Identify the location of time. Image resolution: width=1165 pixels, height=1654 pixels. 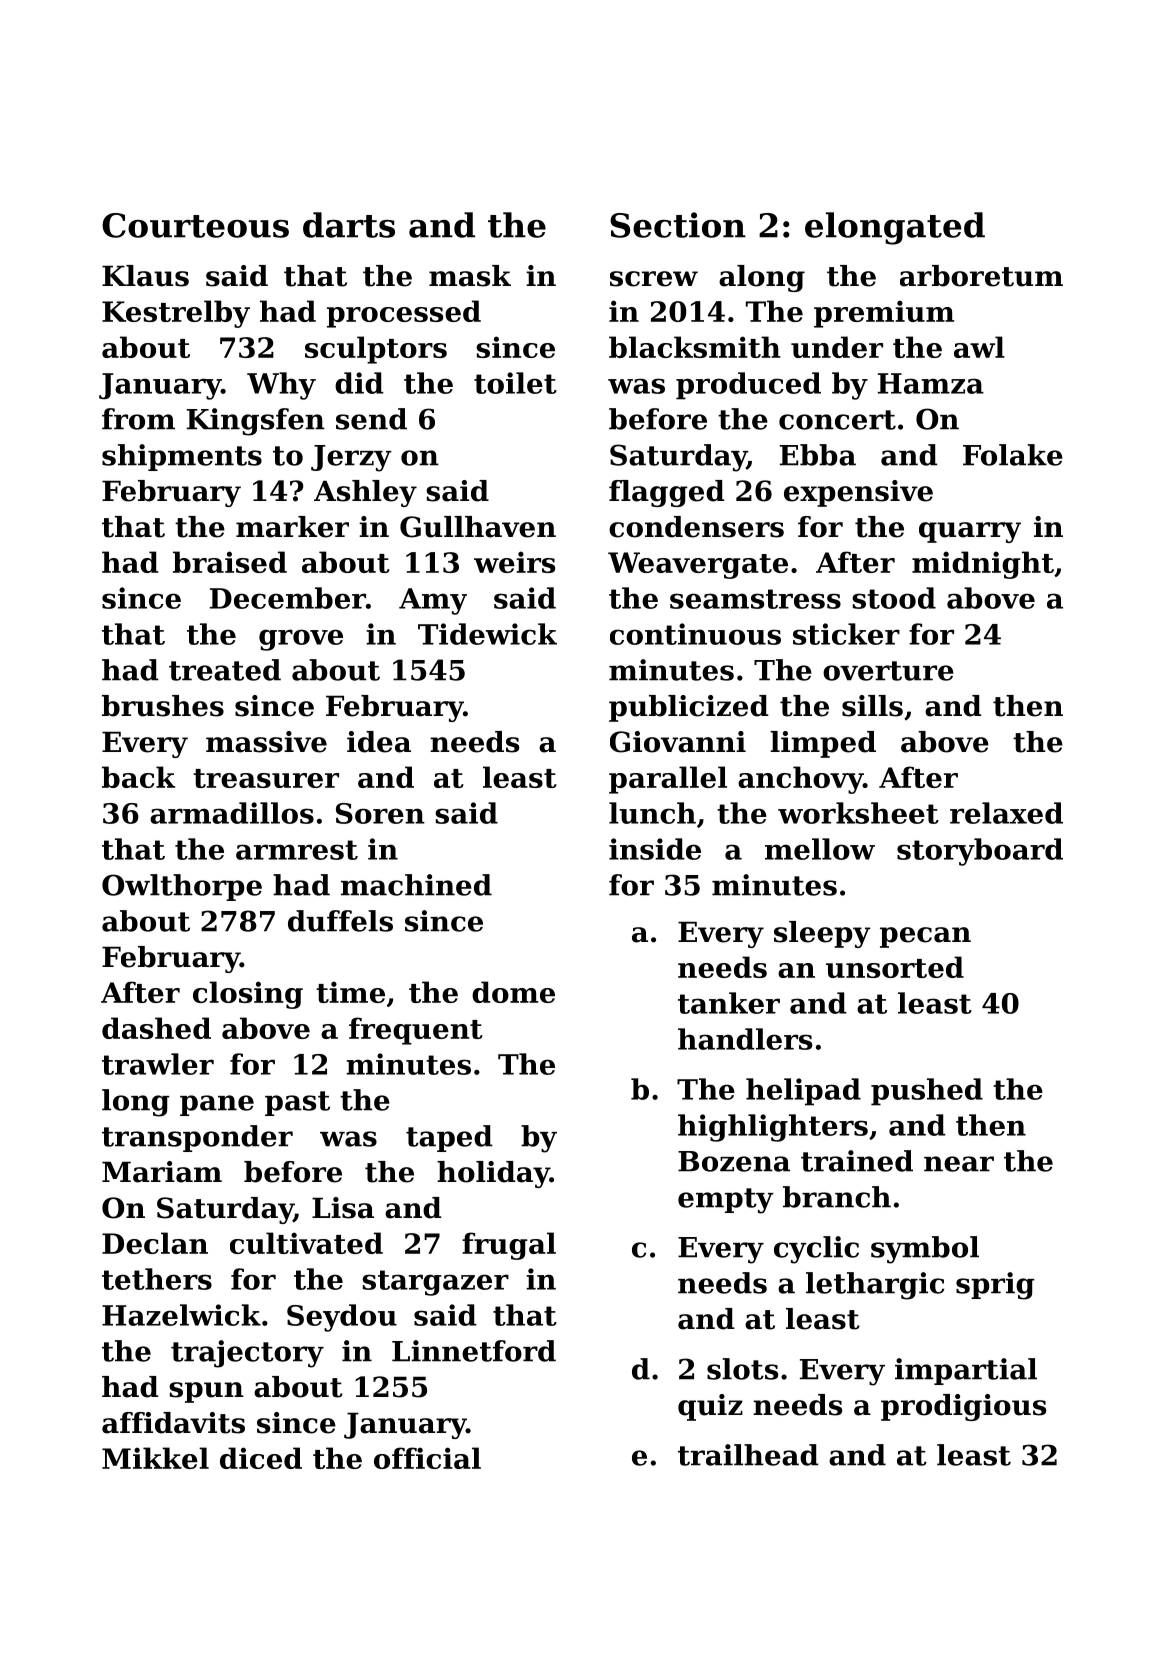
(350, 992).
